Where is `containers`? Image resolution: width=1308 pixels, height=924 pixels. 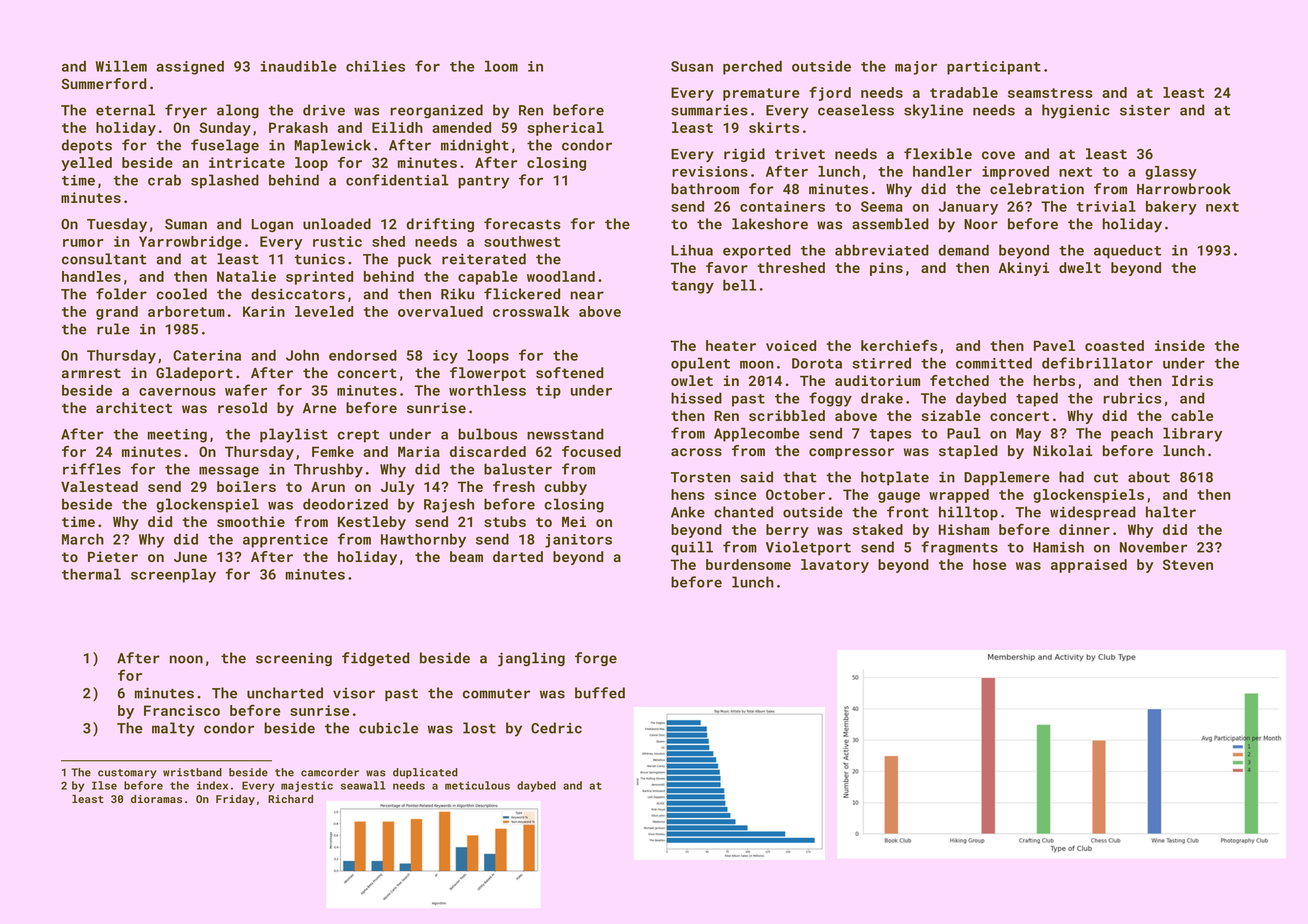
containers is located at coordinates (782, 206).
